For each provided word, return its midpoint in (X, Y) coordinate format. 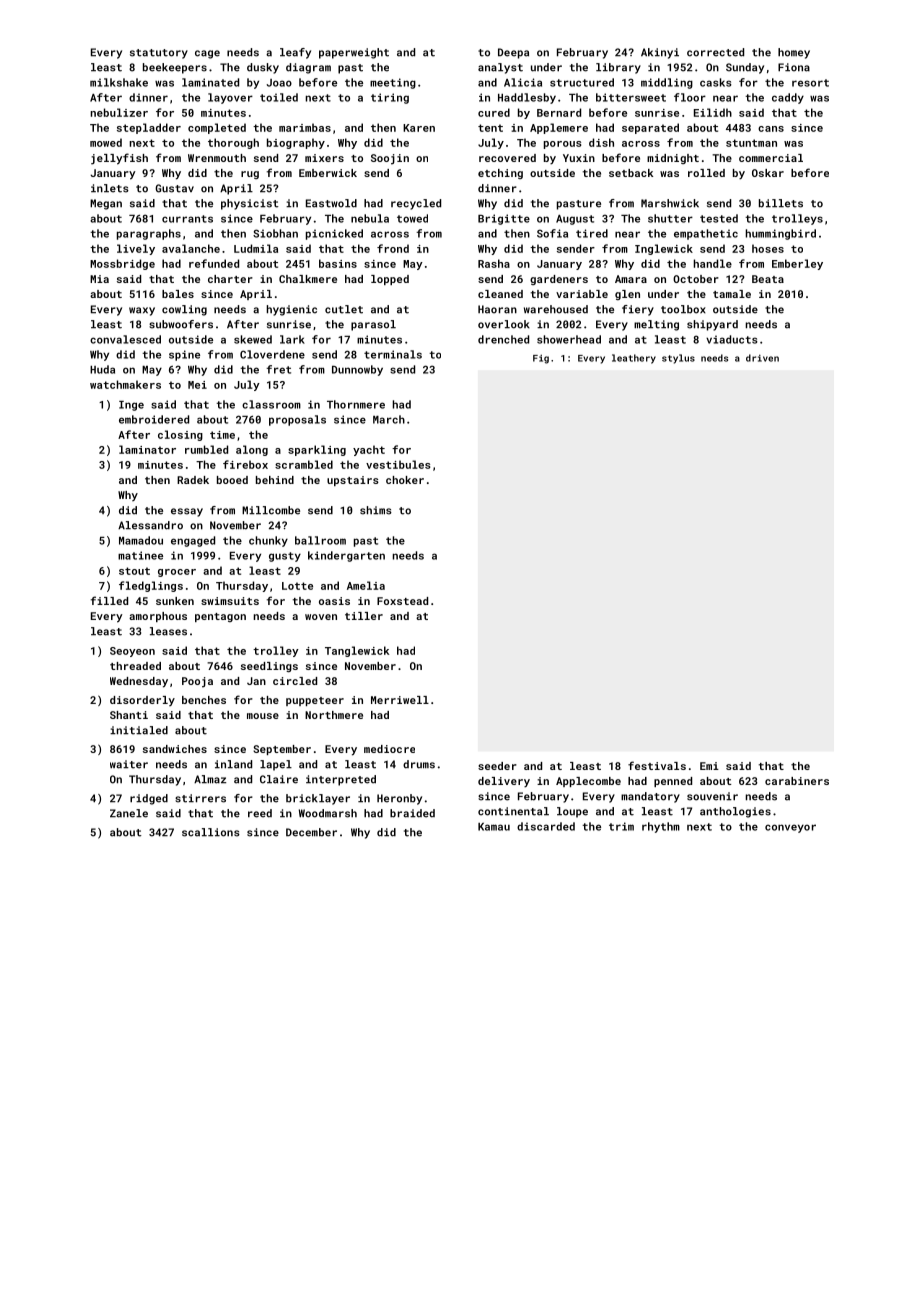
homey (794, 53)
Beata (768, 279)
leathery (634, 359)
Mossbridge (122, 264)
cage (207, 54)
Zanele (129, 813)
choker (405, 480)
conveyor (790, 828)
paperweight (354, 53)
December (311, 832)
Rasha (494, 263)
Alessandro (150, 525)
